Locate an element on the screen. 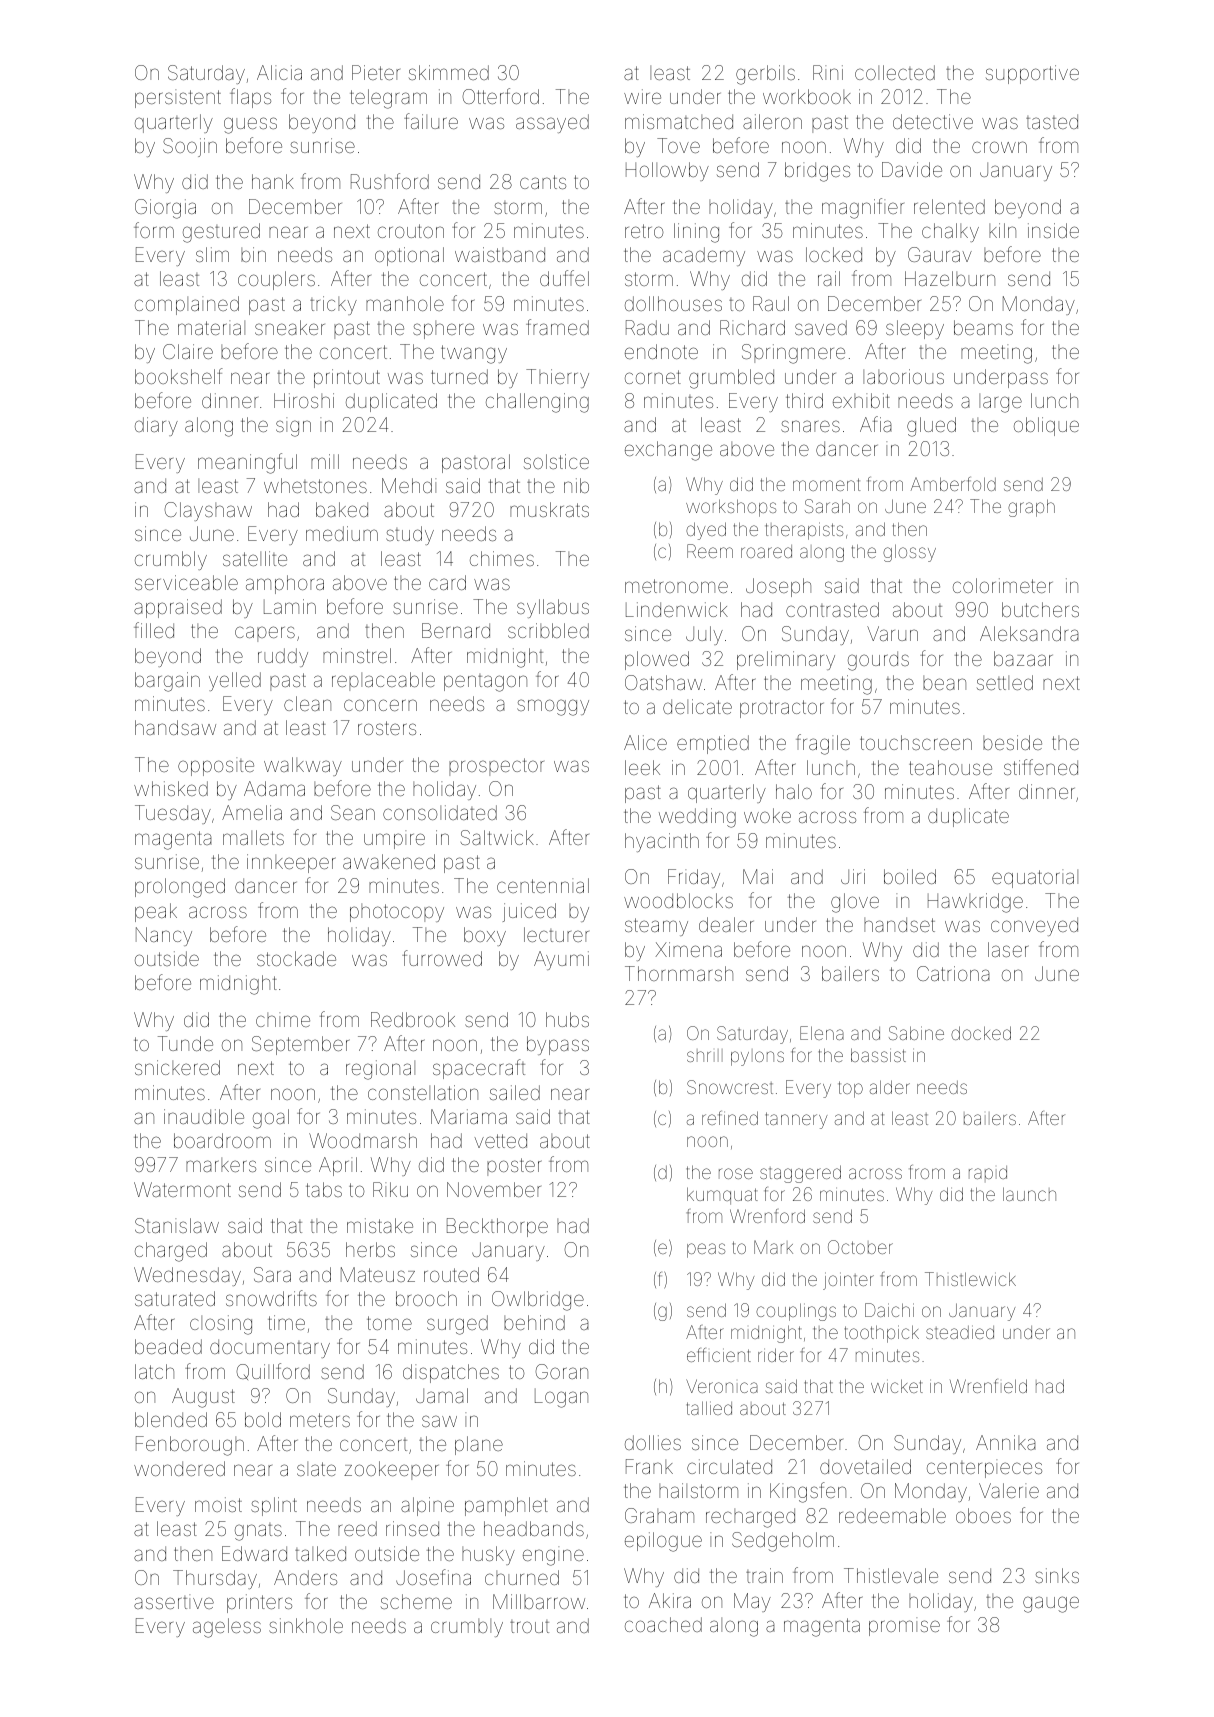  study is located at coordinates (410, 535).
